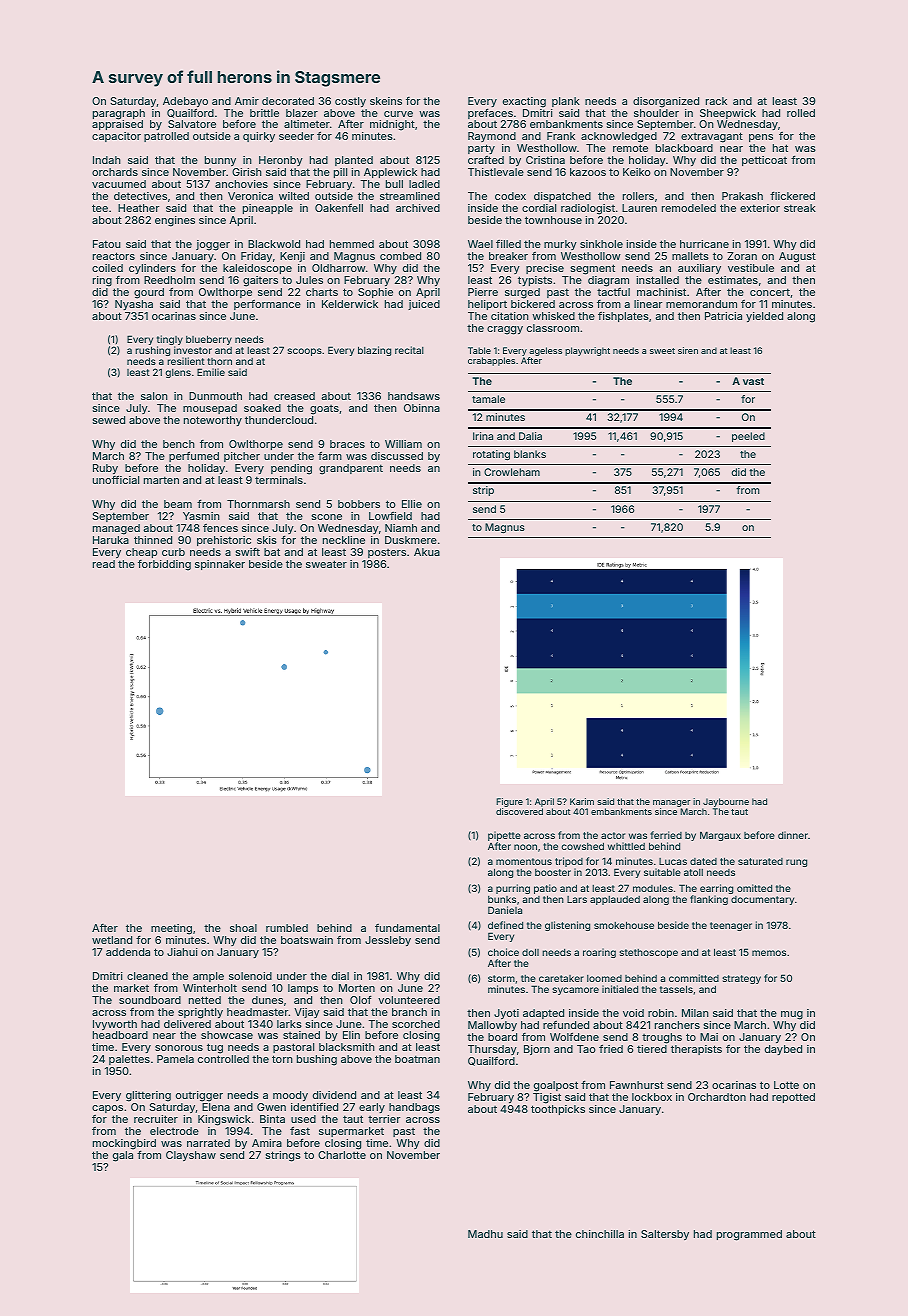 The image size is (908, 1316). What do you see at coordinates (770, 292) in the screenshot?
I see `concert` at bounding box center [770, 292].
